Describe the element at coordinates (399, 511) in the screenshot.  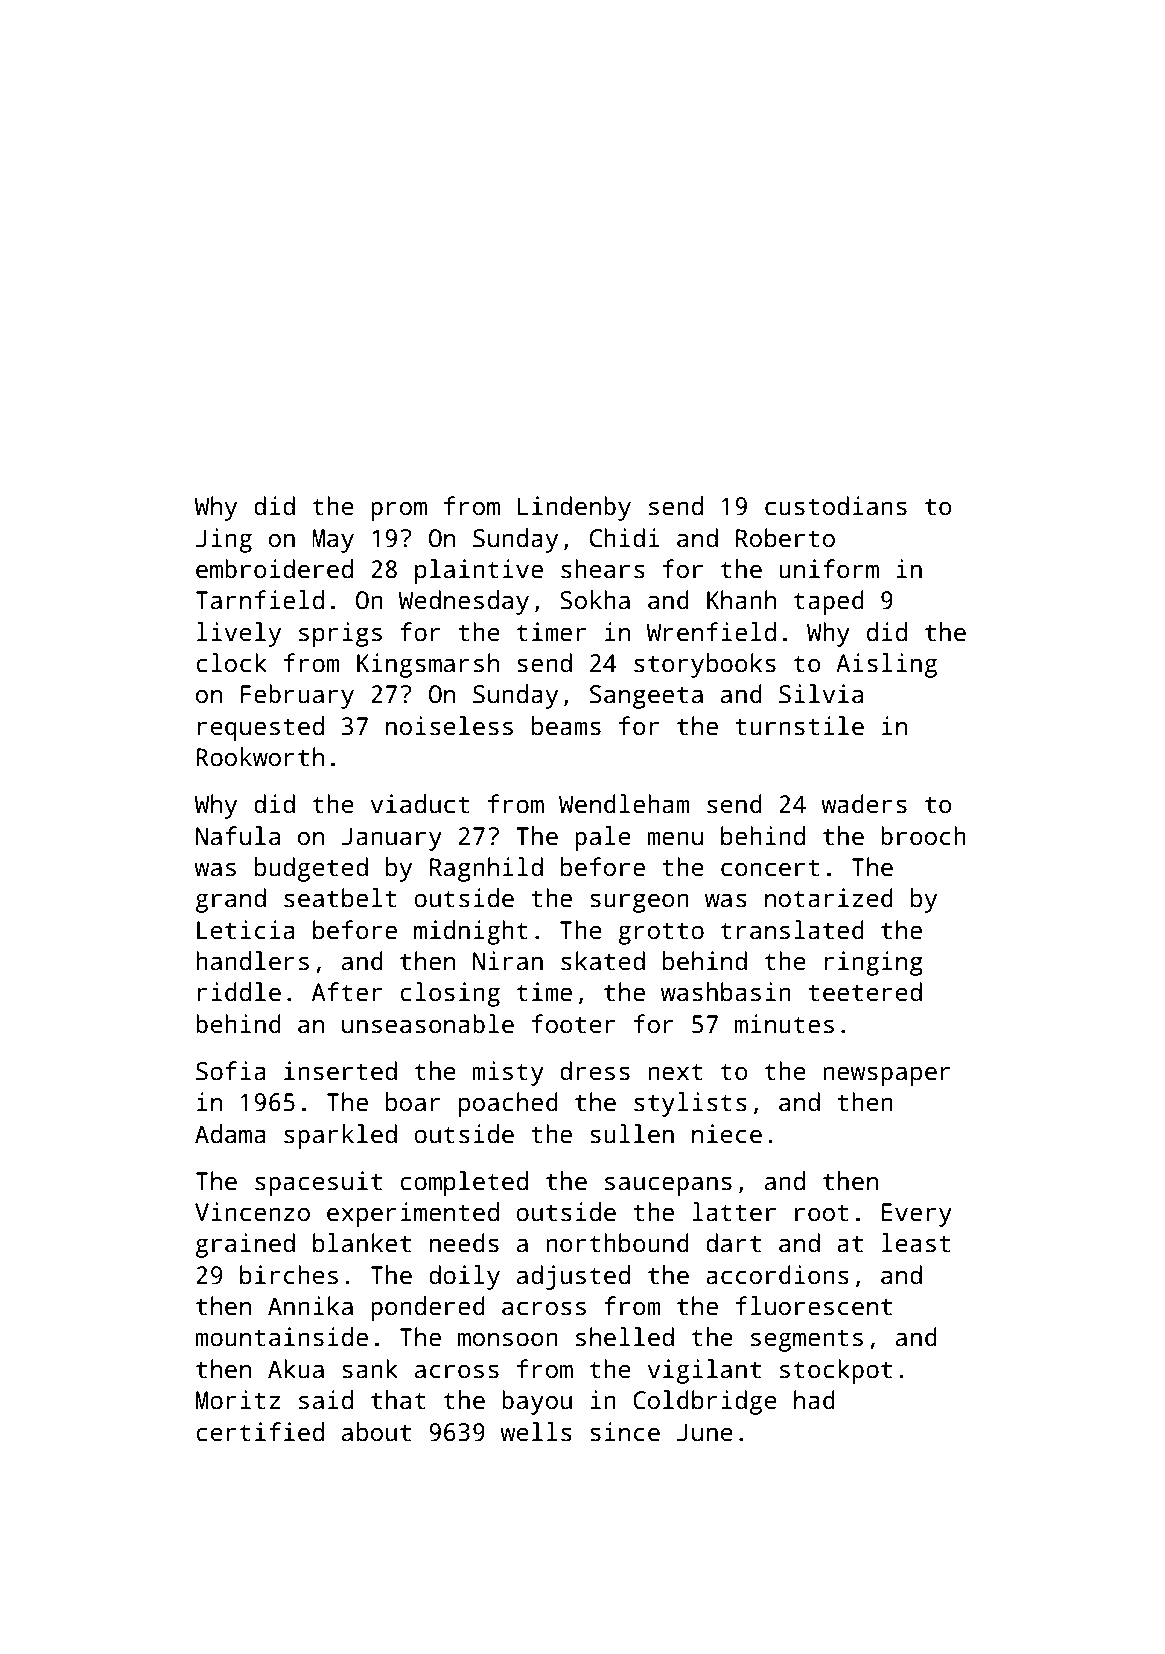
I see `prom` at that location.
